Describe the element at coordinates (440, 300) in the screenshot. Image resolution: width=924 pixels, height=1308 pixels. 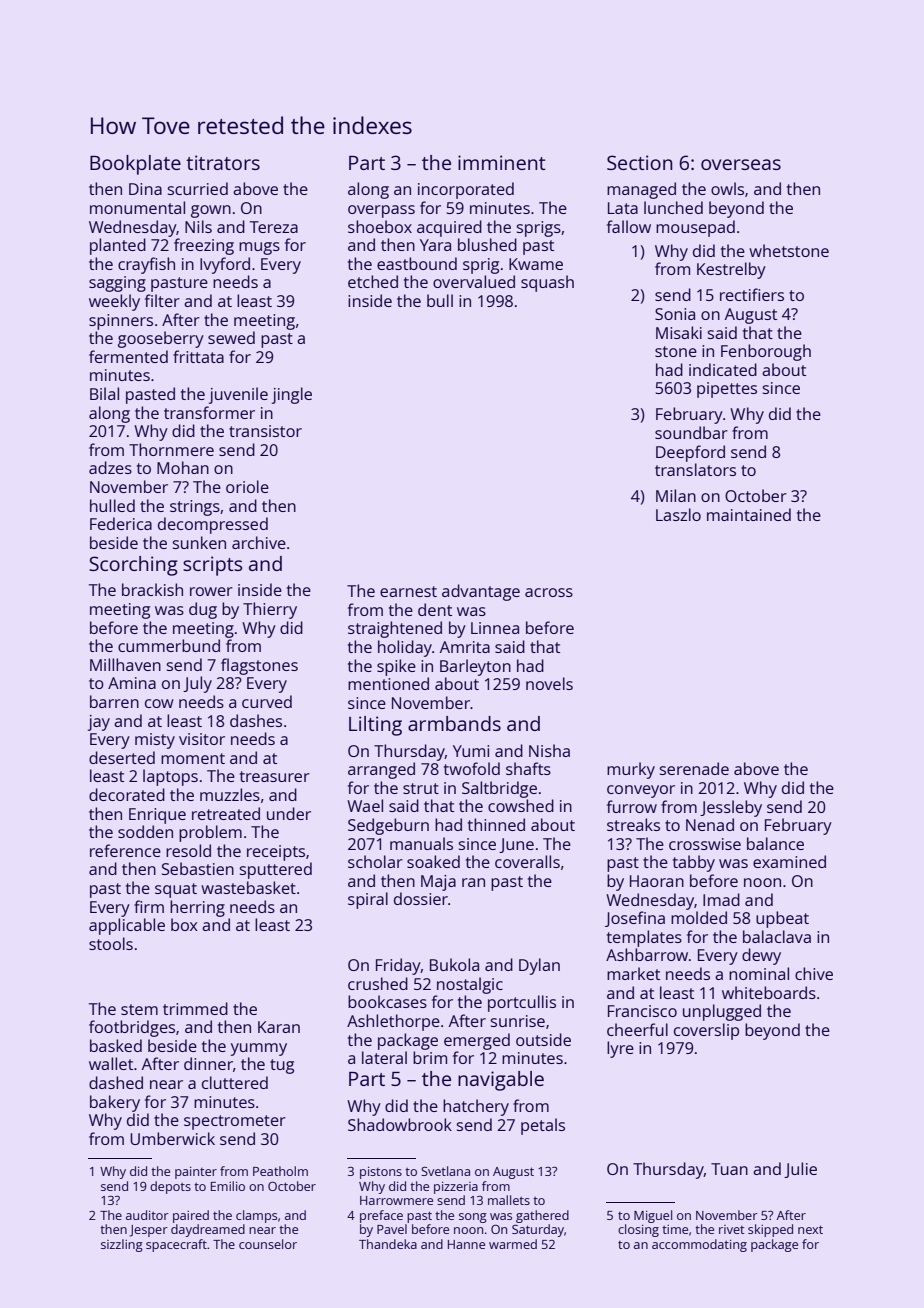
I see `bull` at that location.
